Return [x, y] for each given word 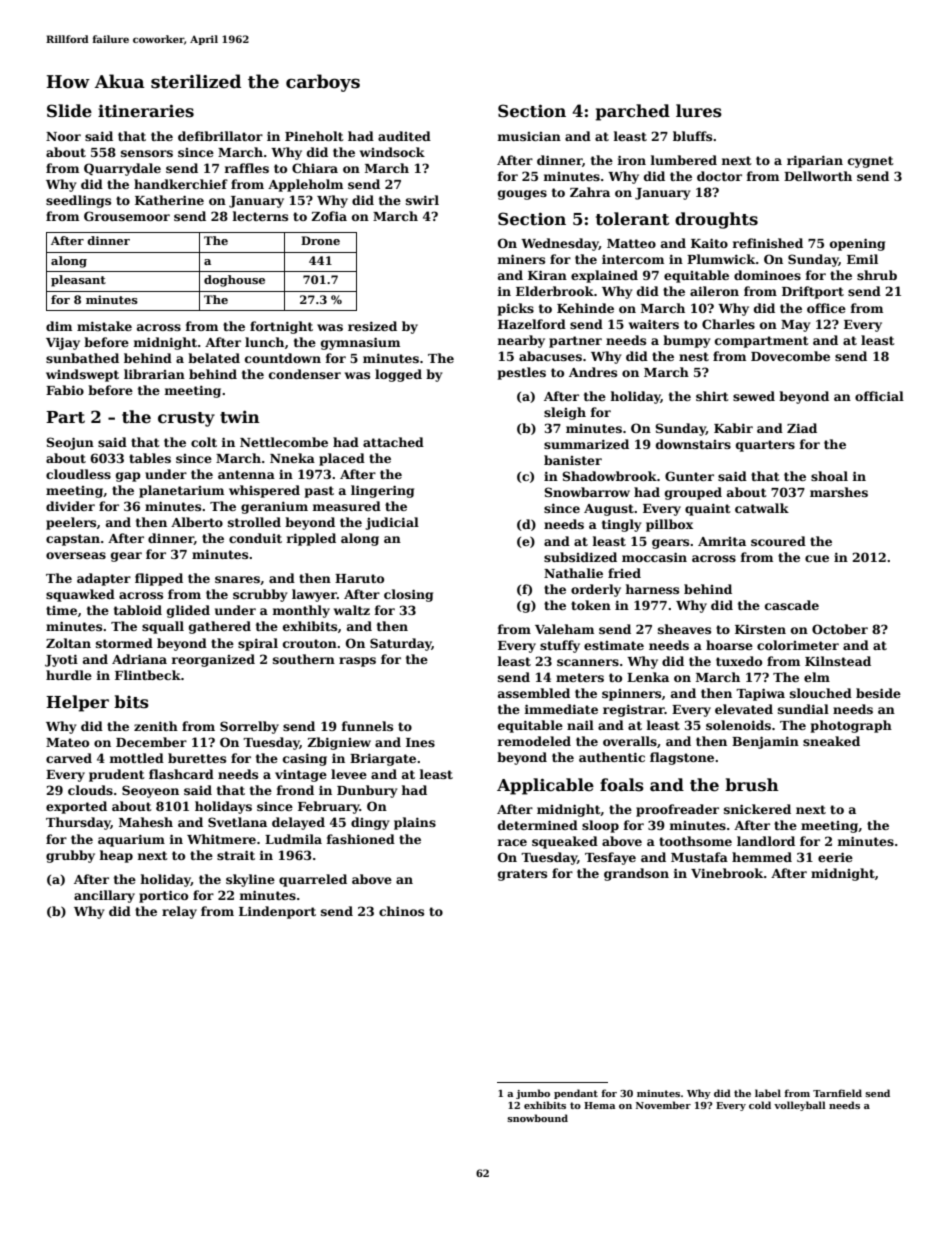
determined [538, 825]
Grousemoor [127, 216]
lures [699, 111]
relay [179, 912]
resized [372, 326]
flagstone [682, 758]
